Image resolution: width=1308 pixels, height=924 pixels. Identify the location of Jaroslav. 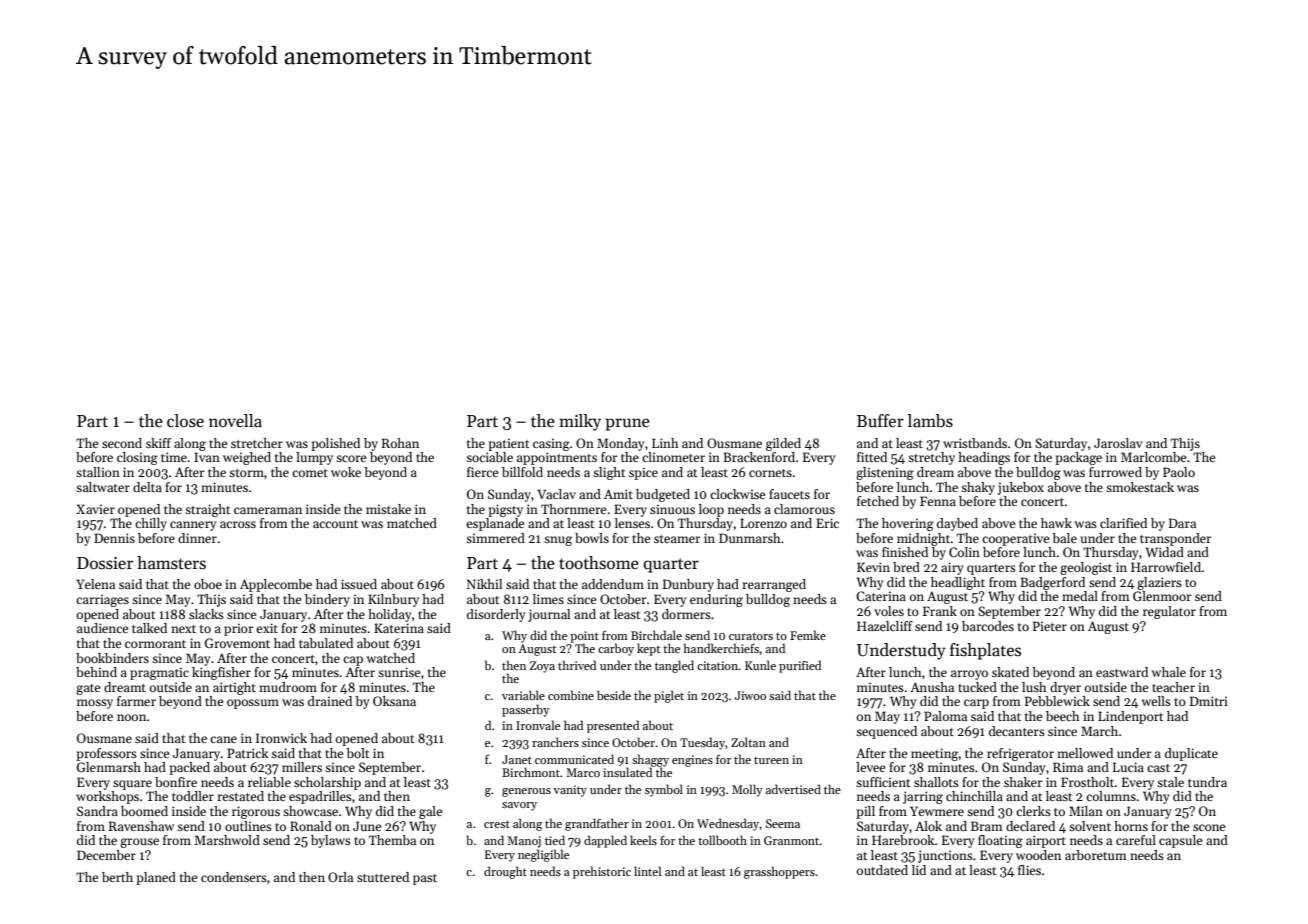
(1118, 443).
